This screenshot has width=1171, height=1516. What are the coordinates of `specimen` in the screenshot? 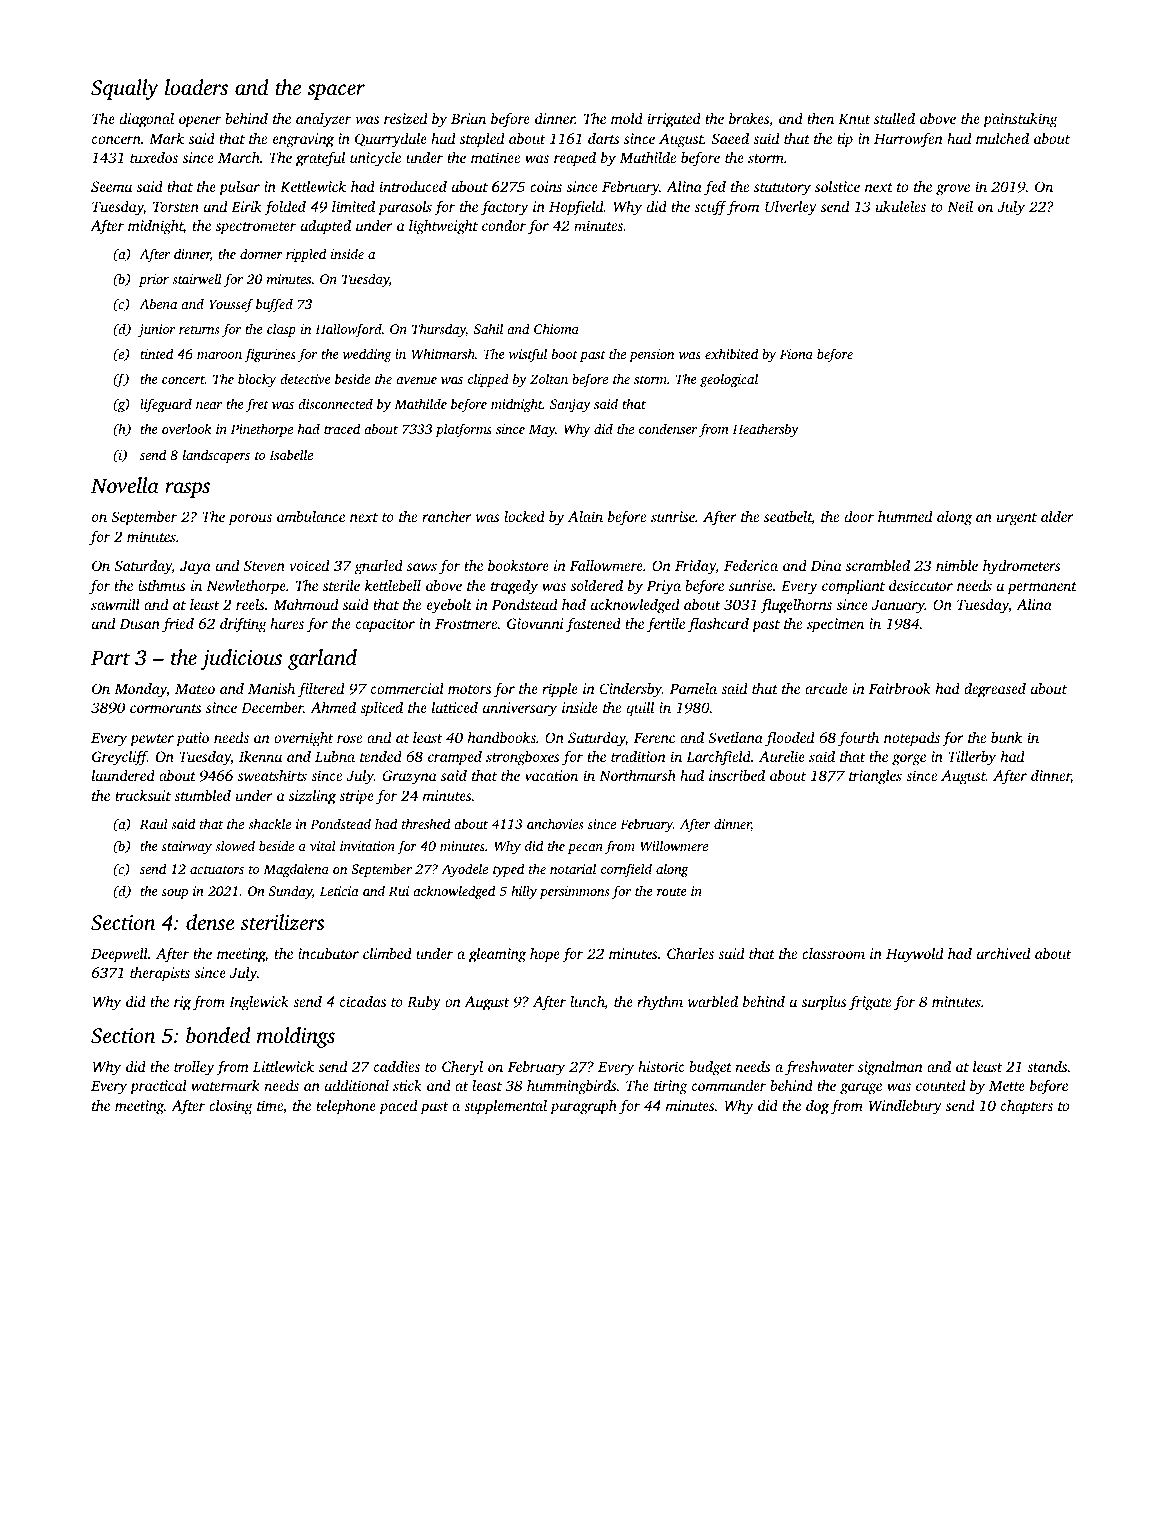 It's located at (835, 625).
